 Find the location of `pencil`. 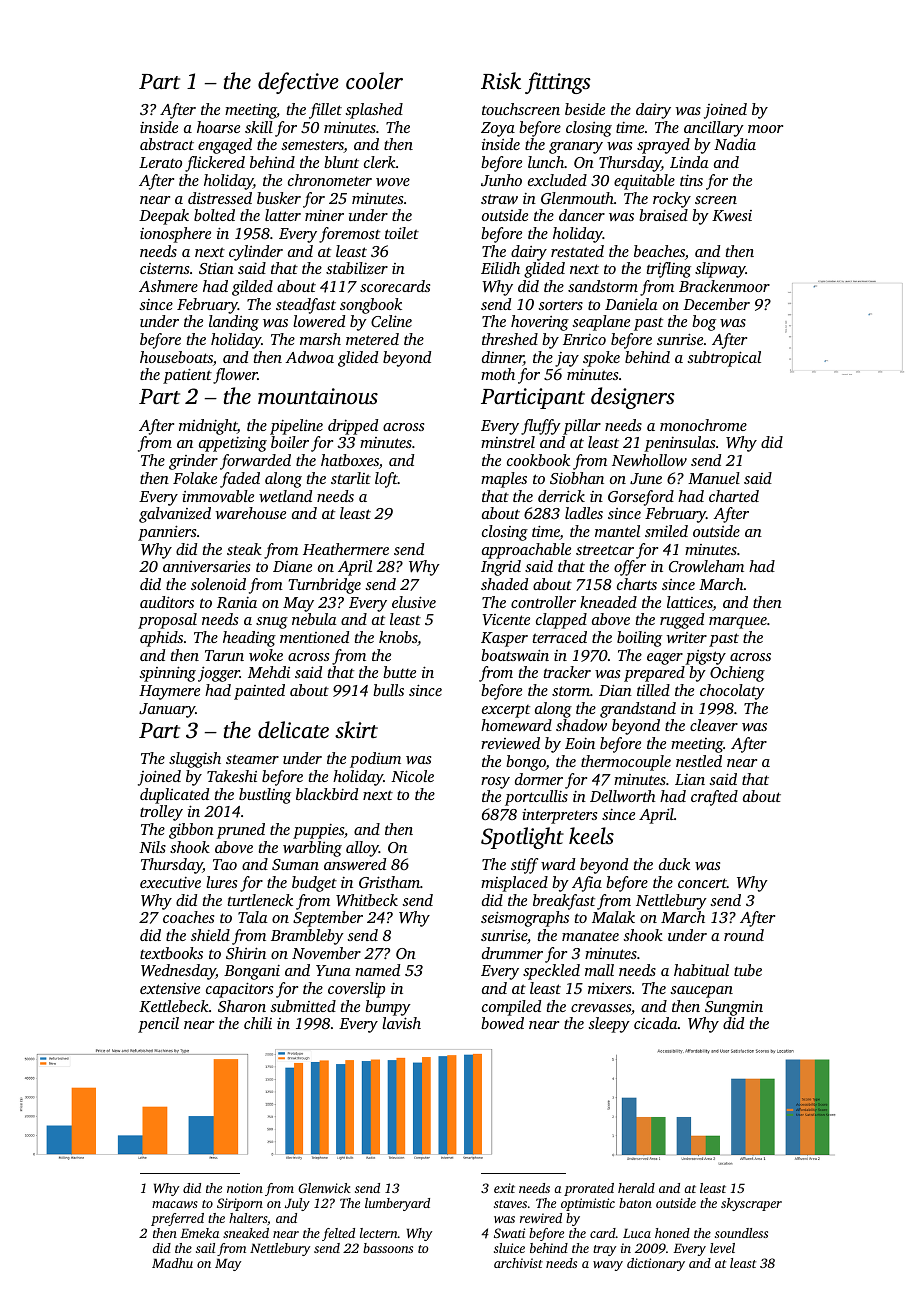

pencil is located at coordinates (158, 1025).
